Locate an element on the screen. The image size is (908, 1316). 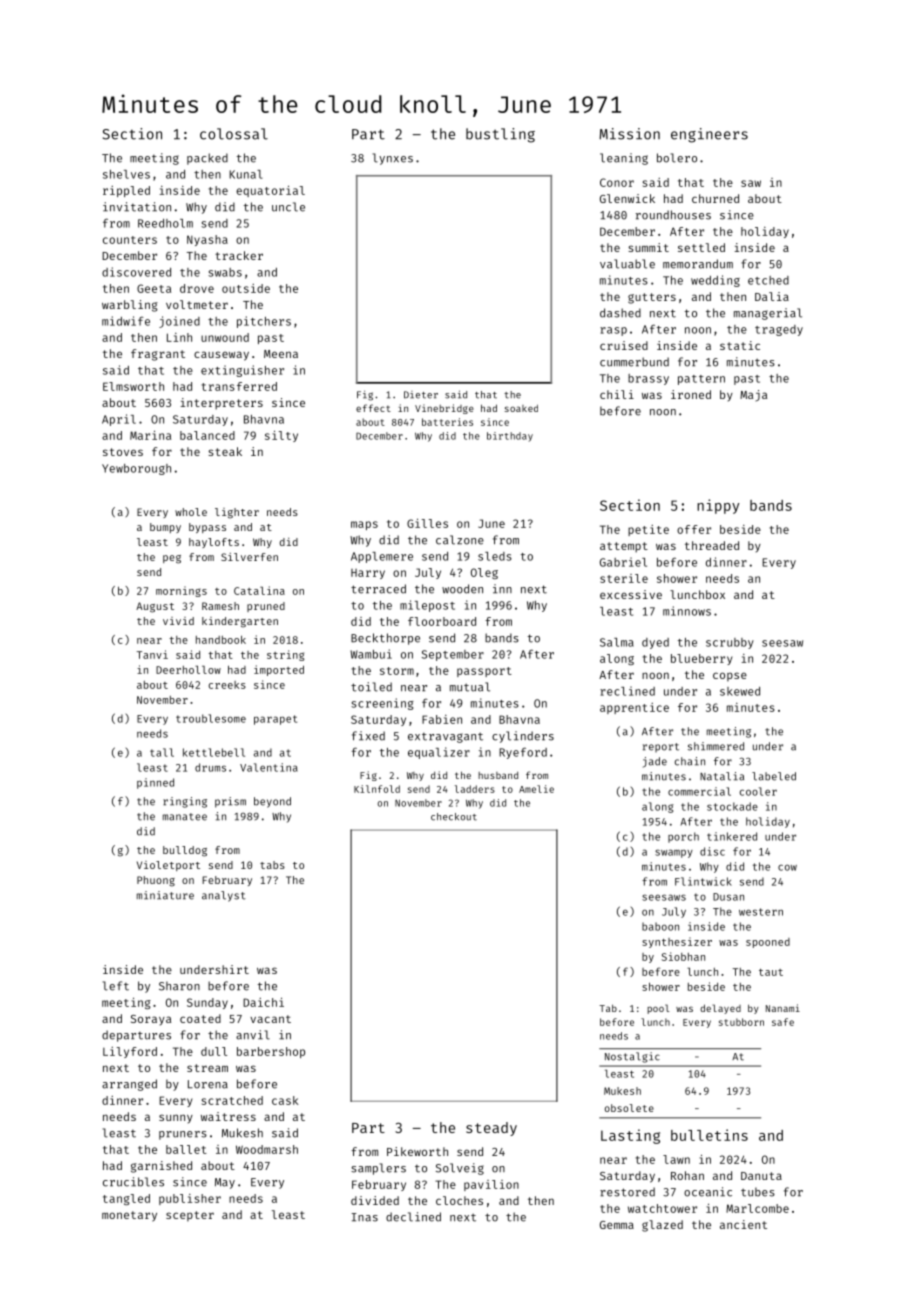
lynxes is located at coordinates (393, 159).
